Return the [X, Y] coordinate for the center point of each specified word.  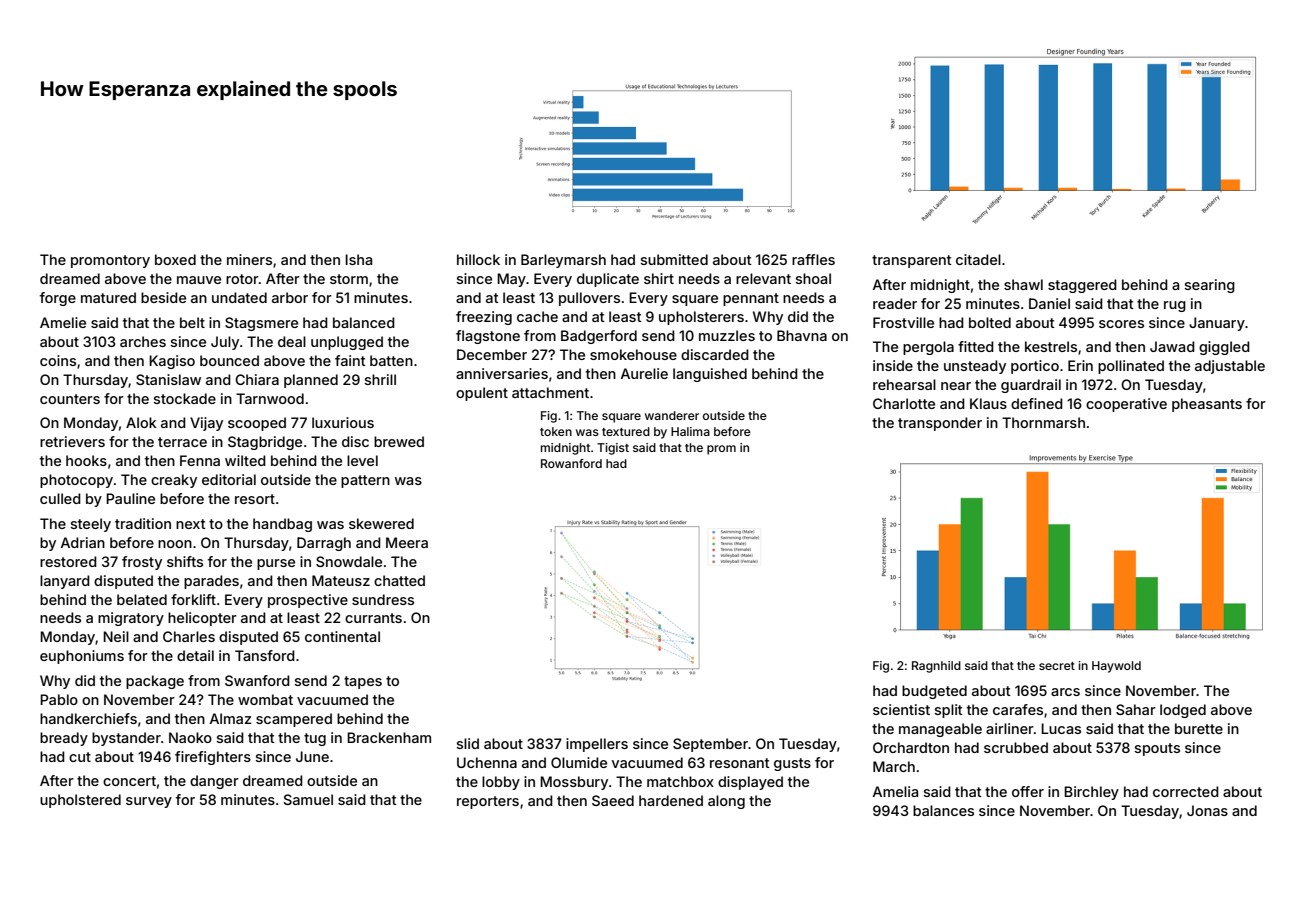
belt [192, 322]
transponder [940, 424]
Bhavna [802, 335]
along [726, 802]
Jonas [1207, 810]
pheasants [1207, 405]
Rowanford [571, 463]
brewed [399, 441]
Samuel [308, 799]
